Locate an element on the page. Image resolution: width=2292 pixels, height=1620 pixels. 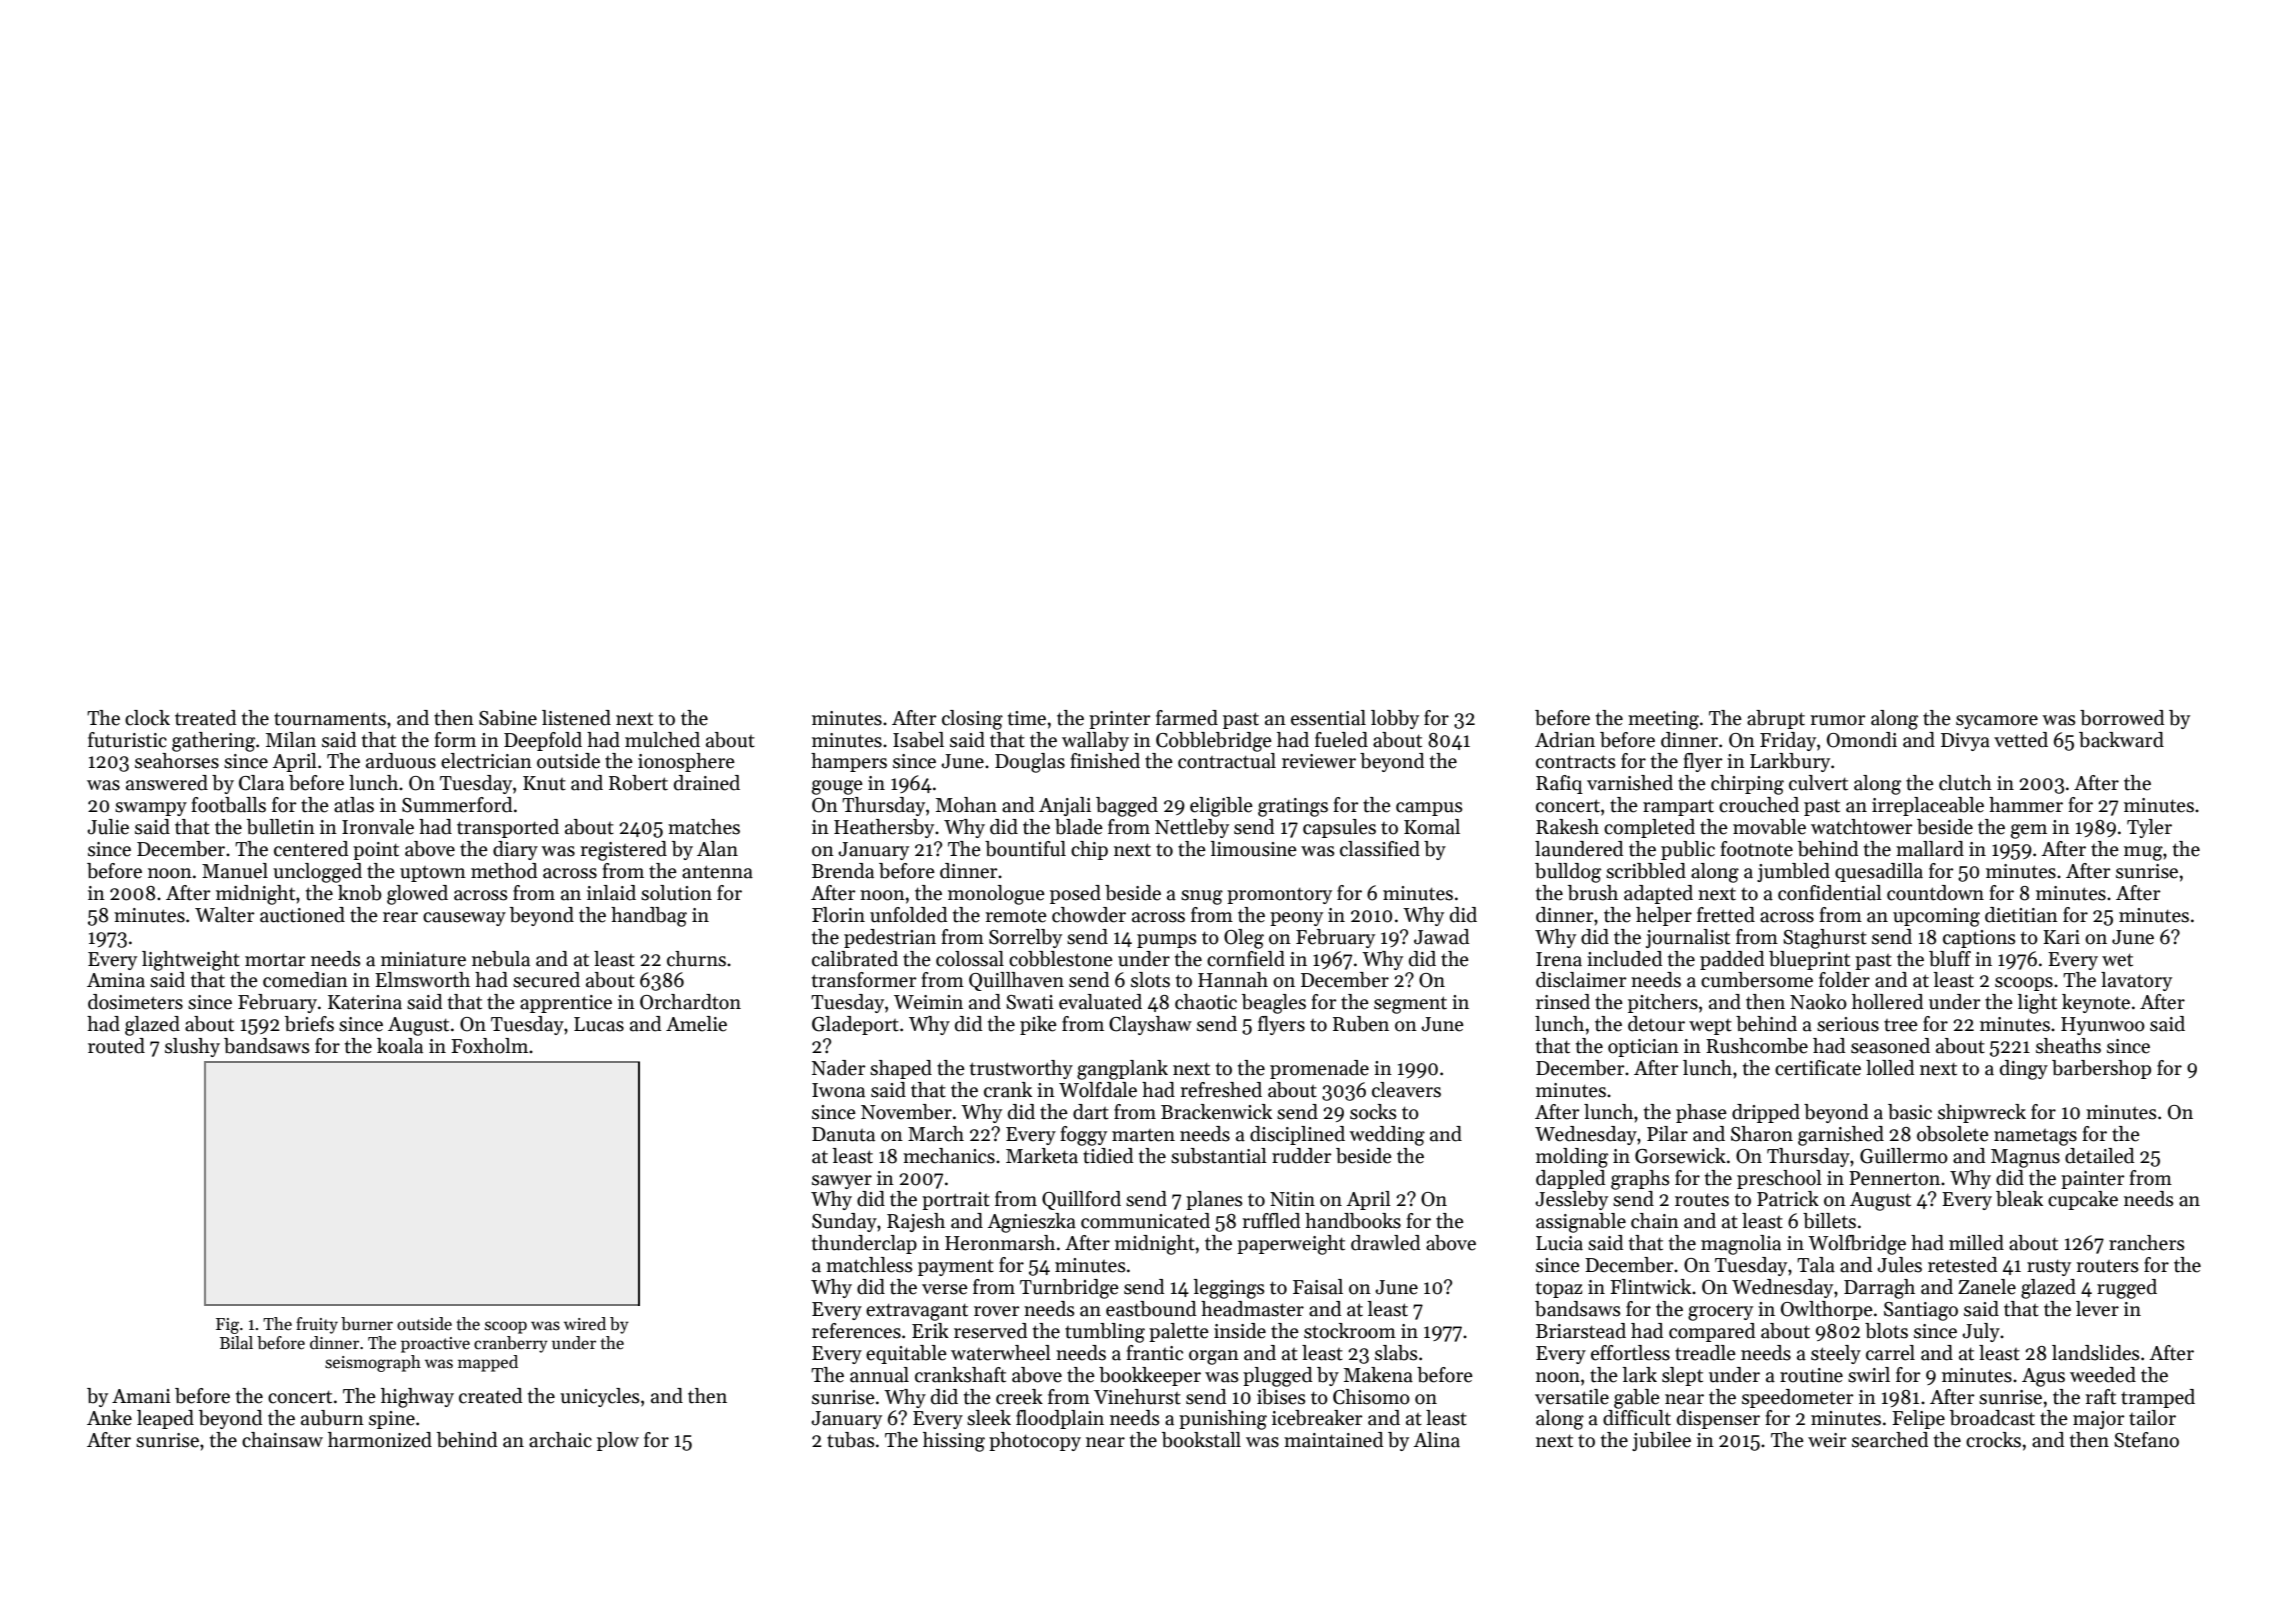
footballs is located at coordinates (228, 805).
